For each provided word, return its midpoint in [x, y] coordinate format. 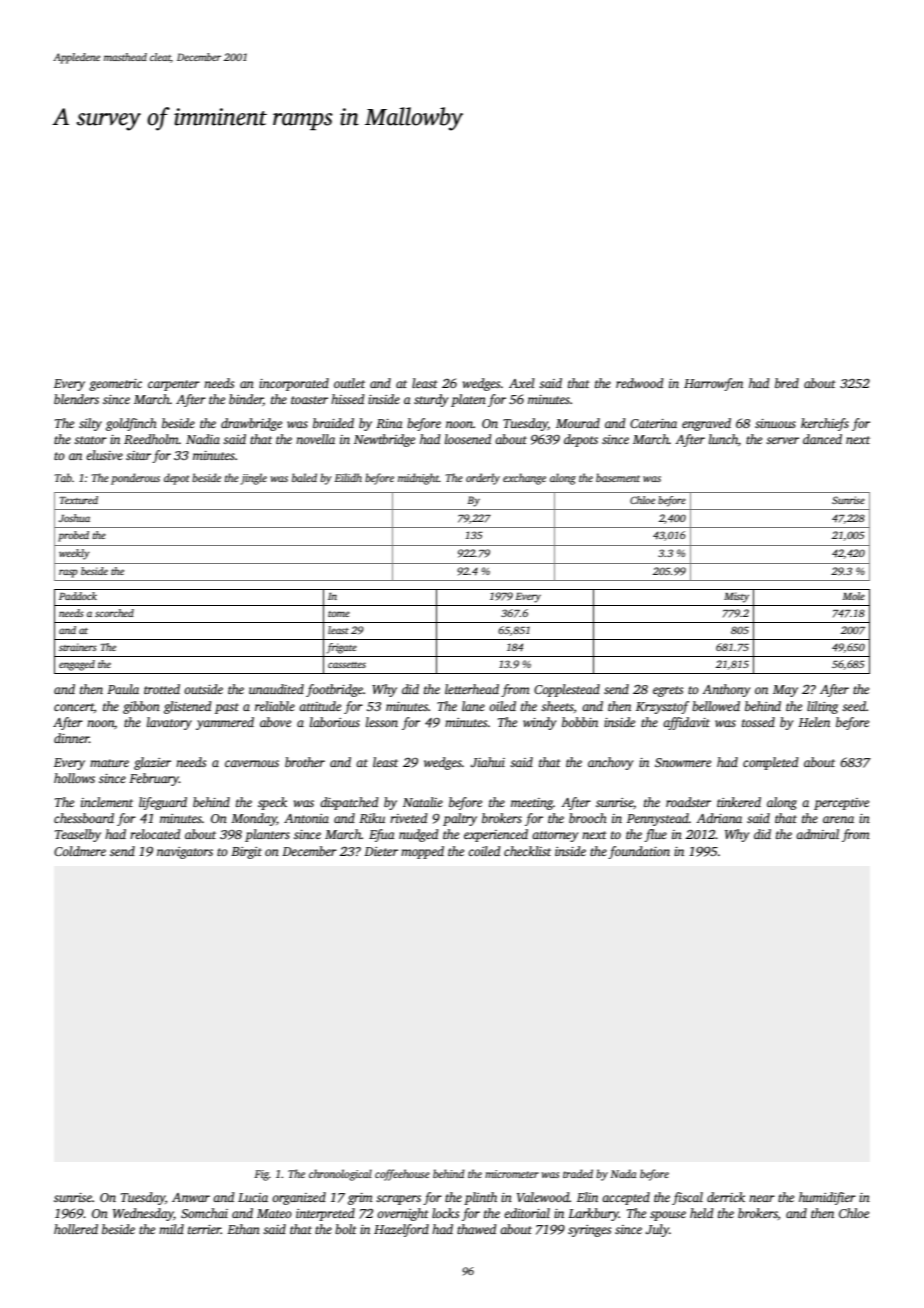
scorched [114, 613]
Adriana [719, 818]
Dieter [381, 851]
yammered [225, 723]
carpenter [174, 385]
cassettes [347, 665]
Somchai [204, 1213]
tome [339, 614]
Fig [261, 1175]
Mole [853, 596]
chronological [340, 1175]
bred [787, 383]
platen [468, 400]
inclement [107, 802]
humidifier [827, 1198]
